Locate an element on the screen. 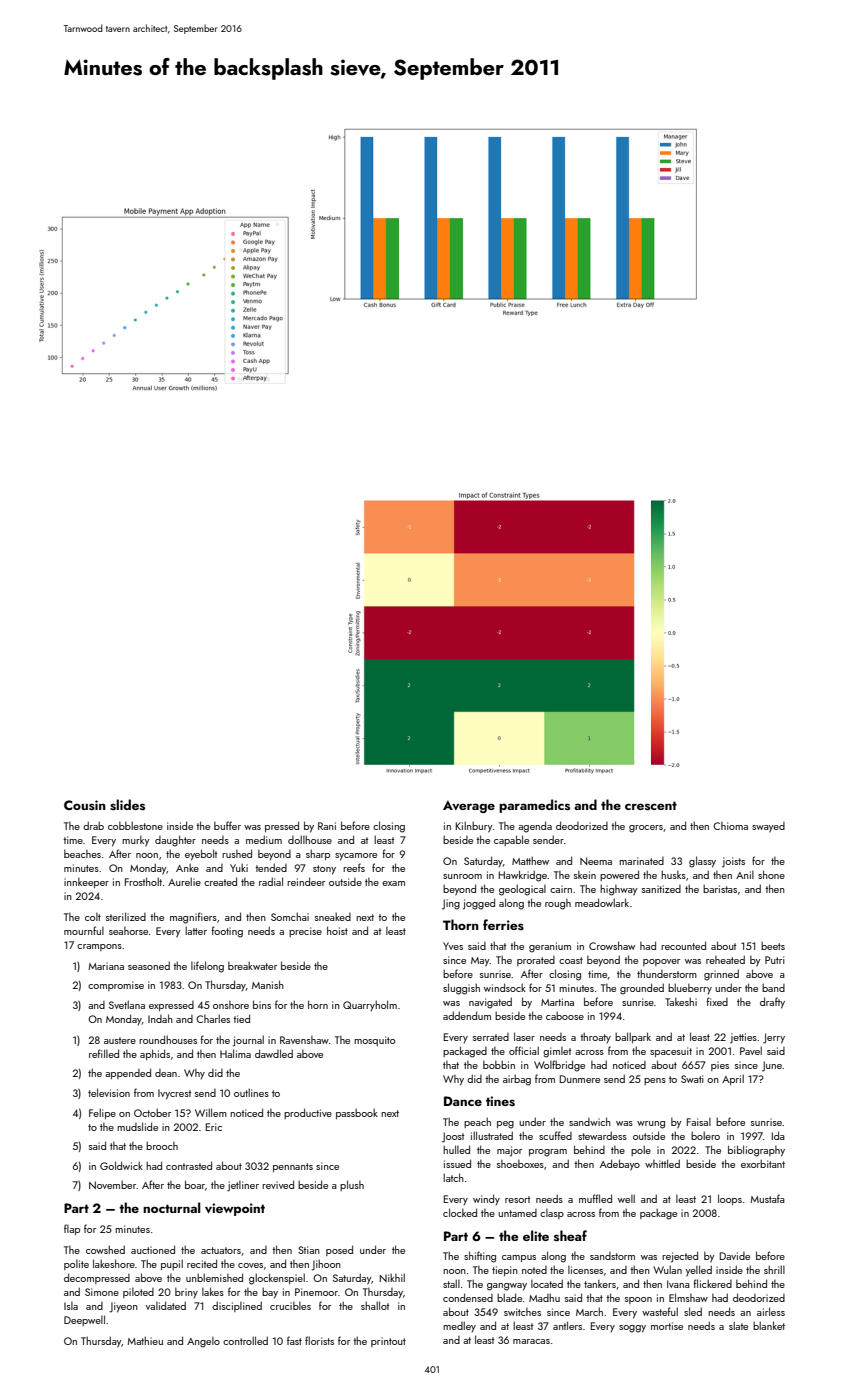  Mariana is located at coordinates (106, 966).
